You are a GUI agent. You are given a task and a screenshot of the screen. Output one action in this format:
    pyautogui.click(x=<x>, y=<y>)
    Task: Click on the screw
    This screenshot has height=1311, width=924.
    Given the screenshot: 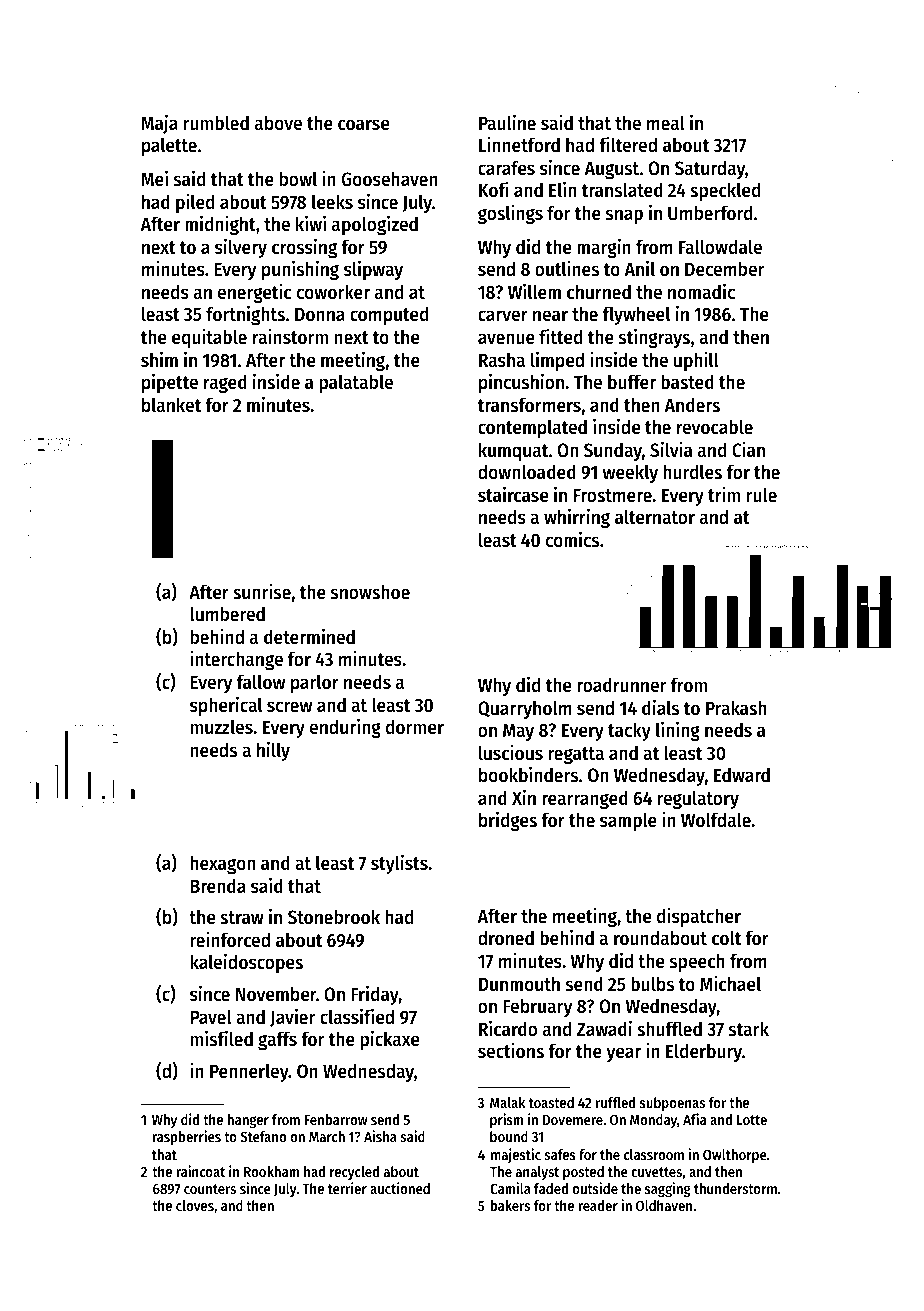 What is the action you would take?
    pyautogui.click(x=289, y=707)
